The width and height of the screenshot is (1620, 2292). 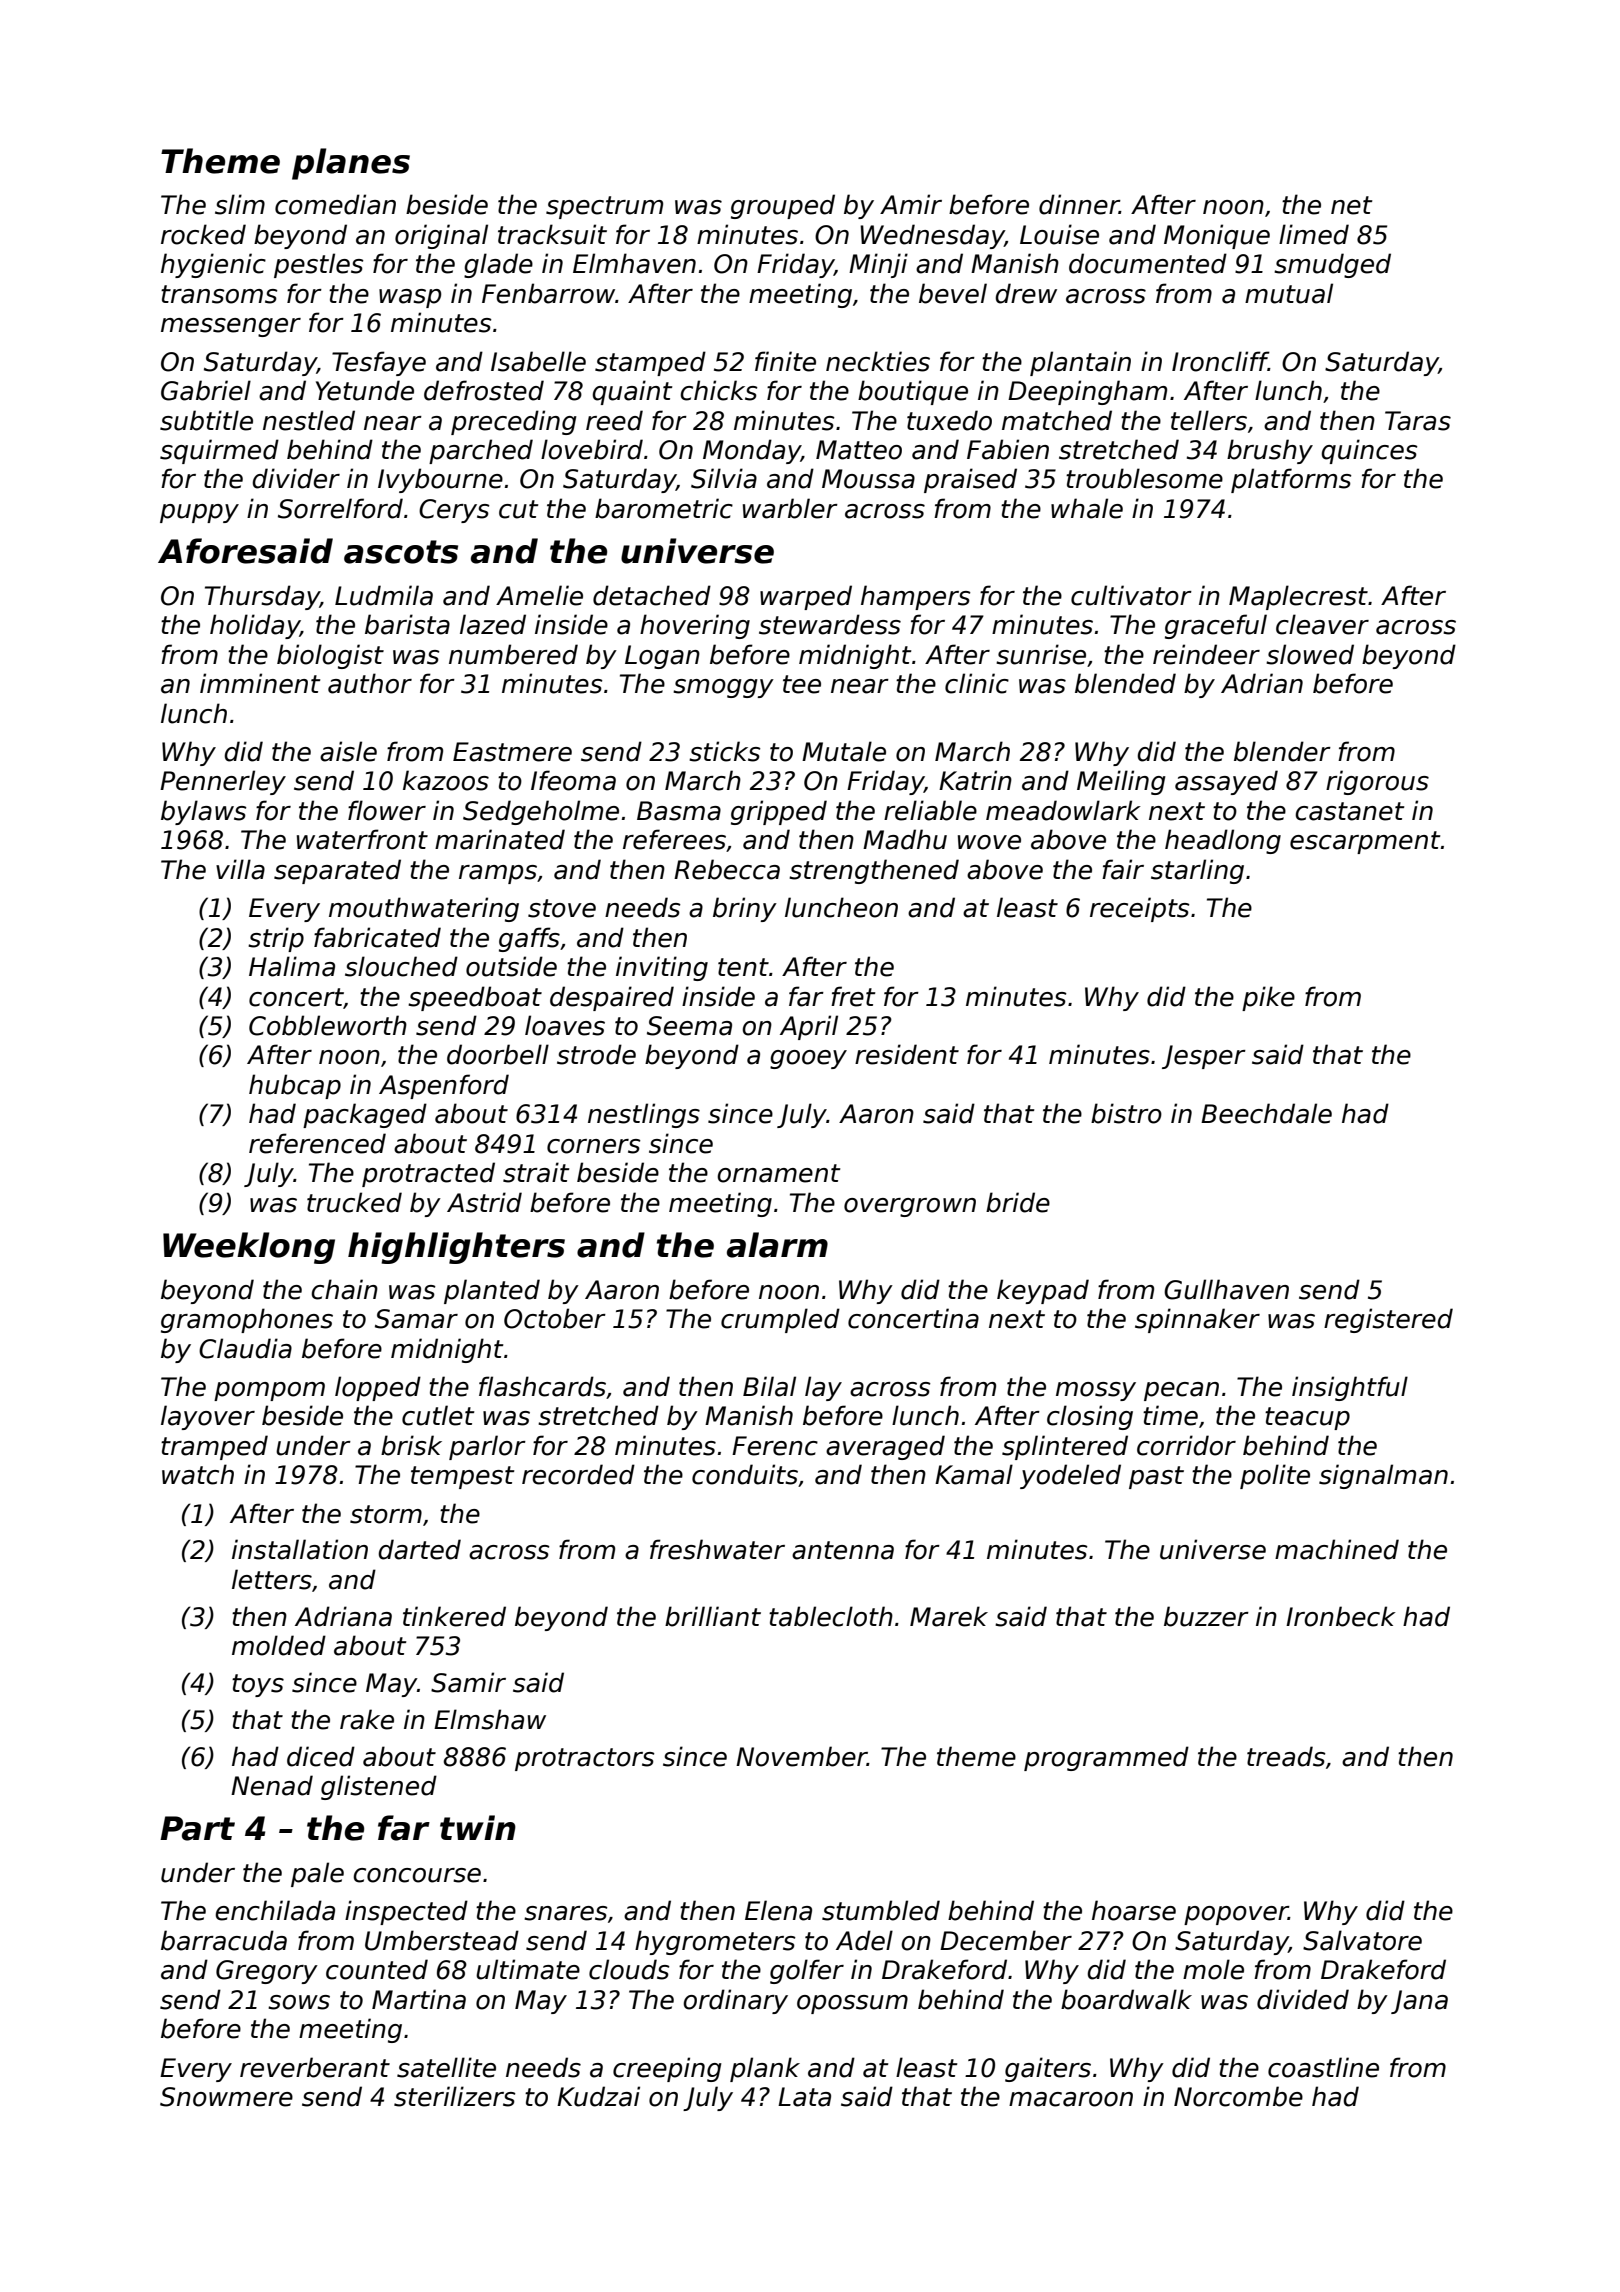 I want to click on cleaver, so click(x=1322, y=624).
